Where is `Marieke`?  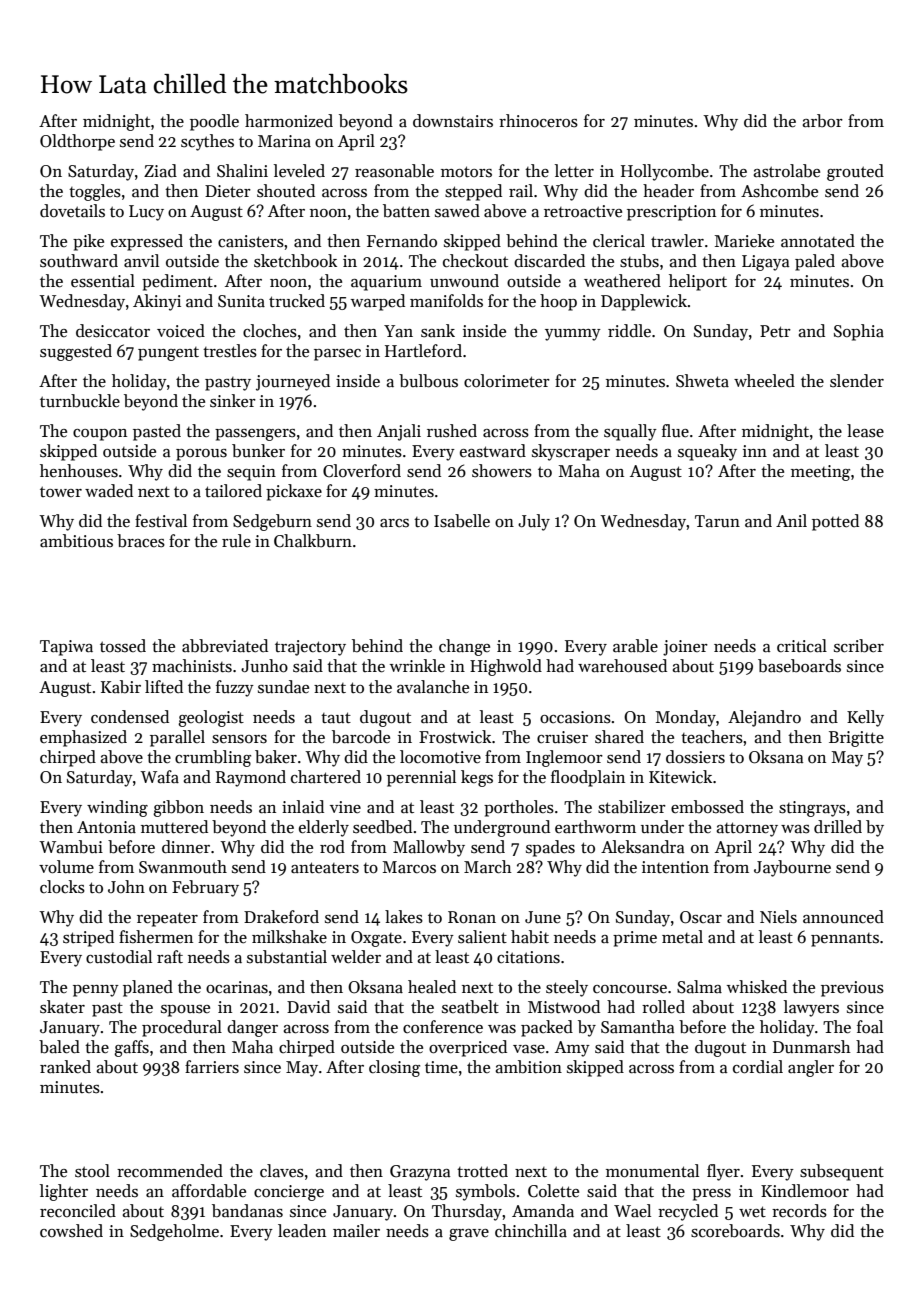 Marieke is located at coordinates (744, 241).
